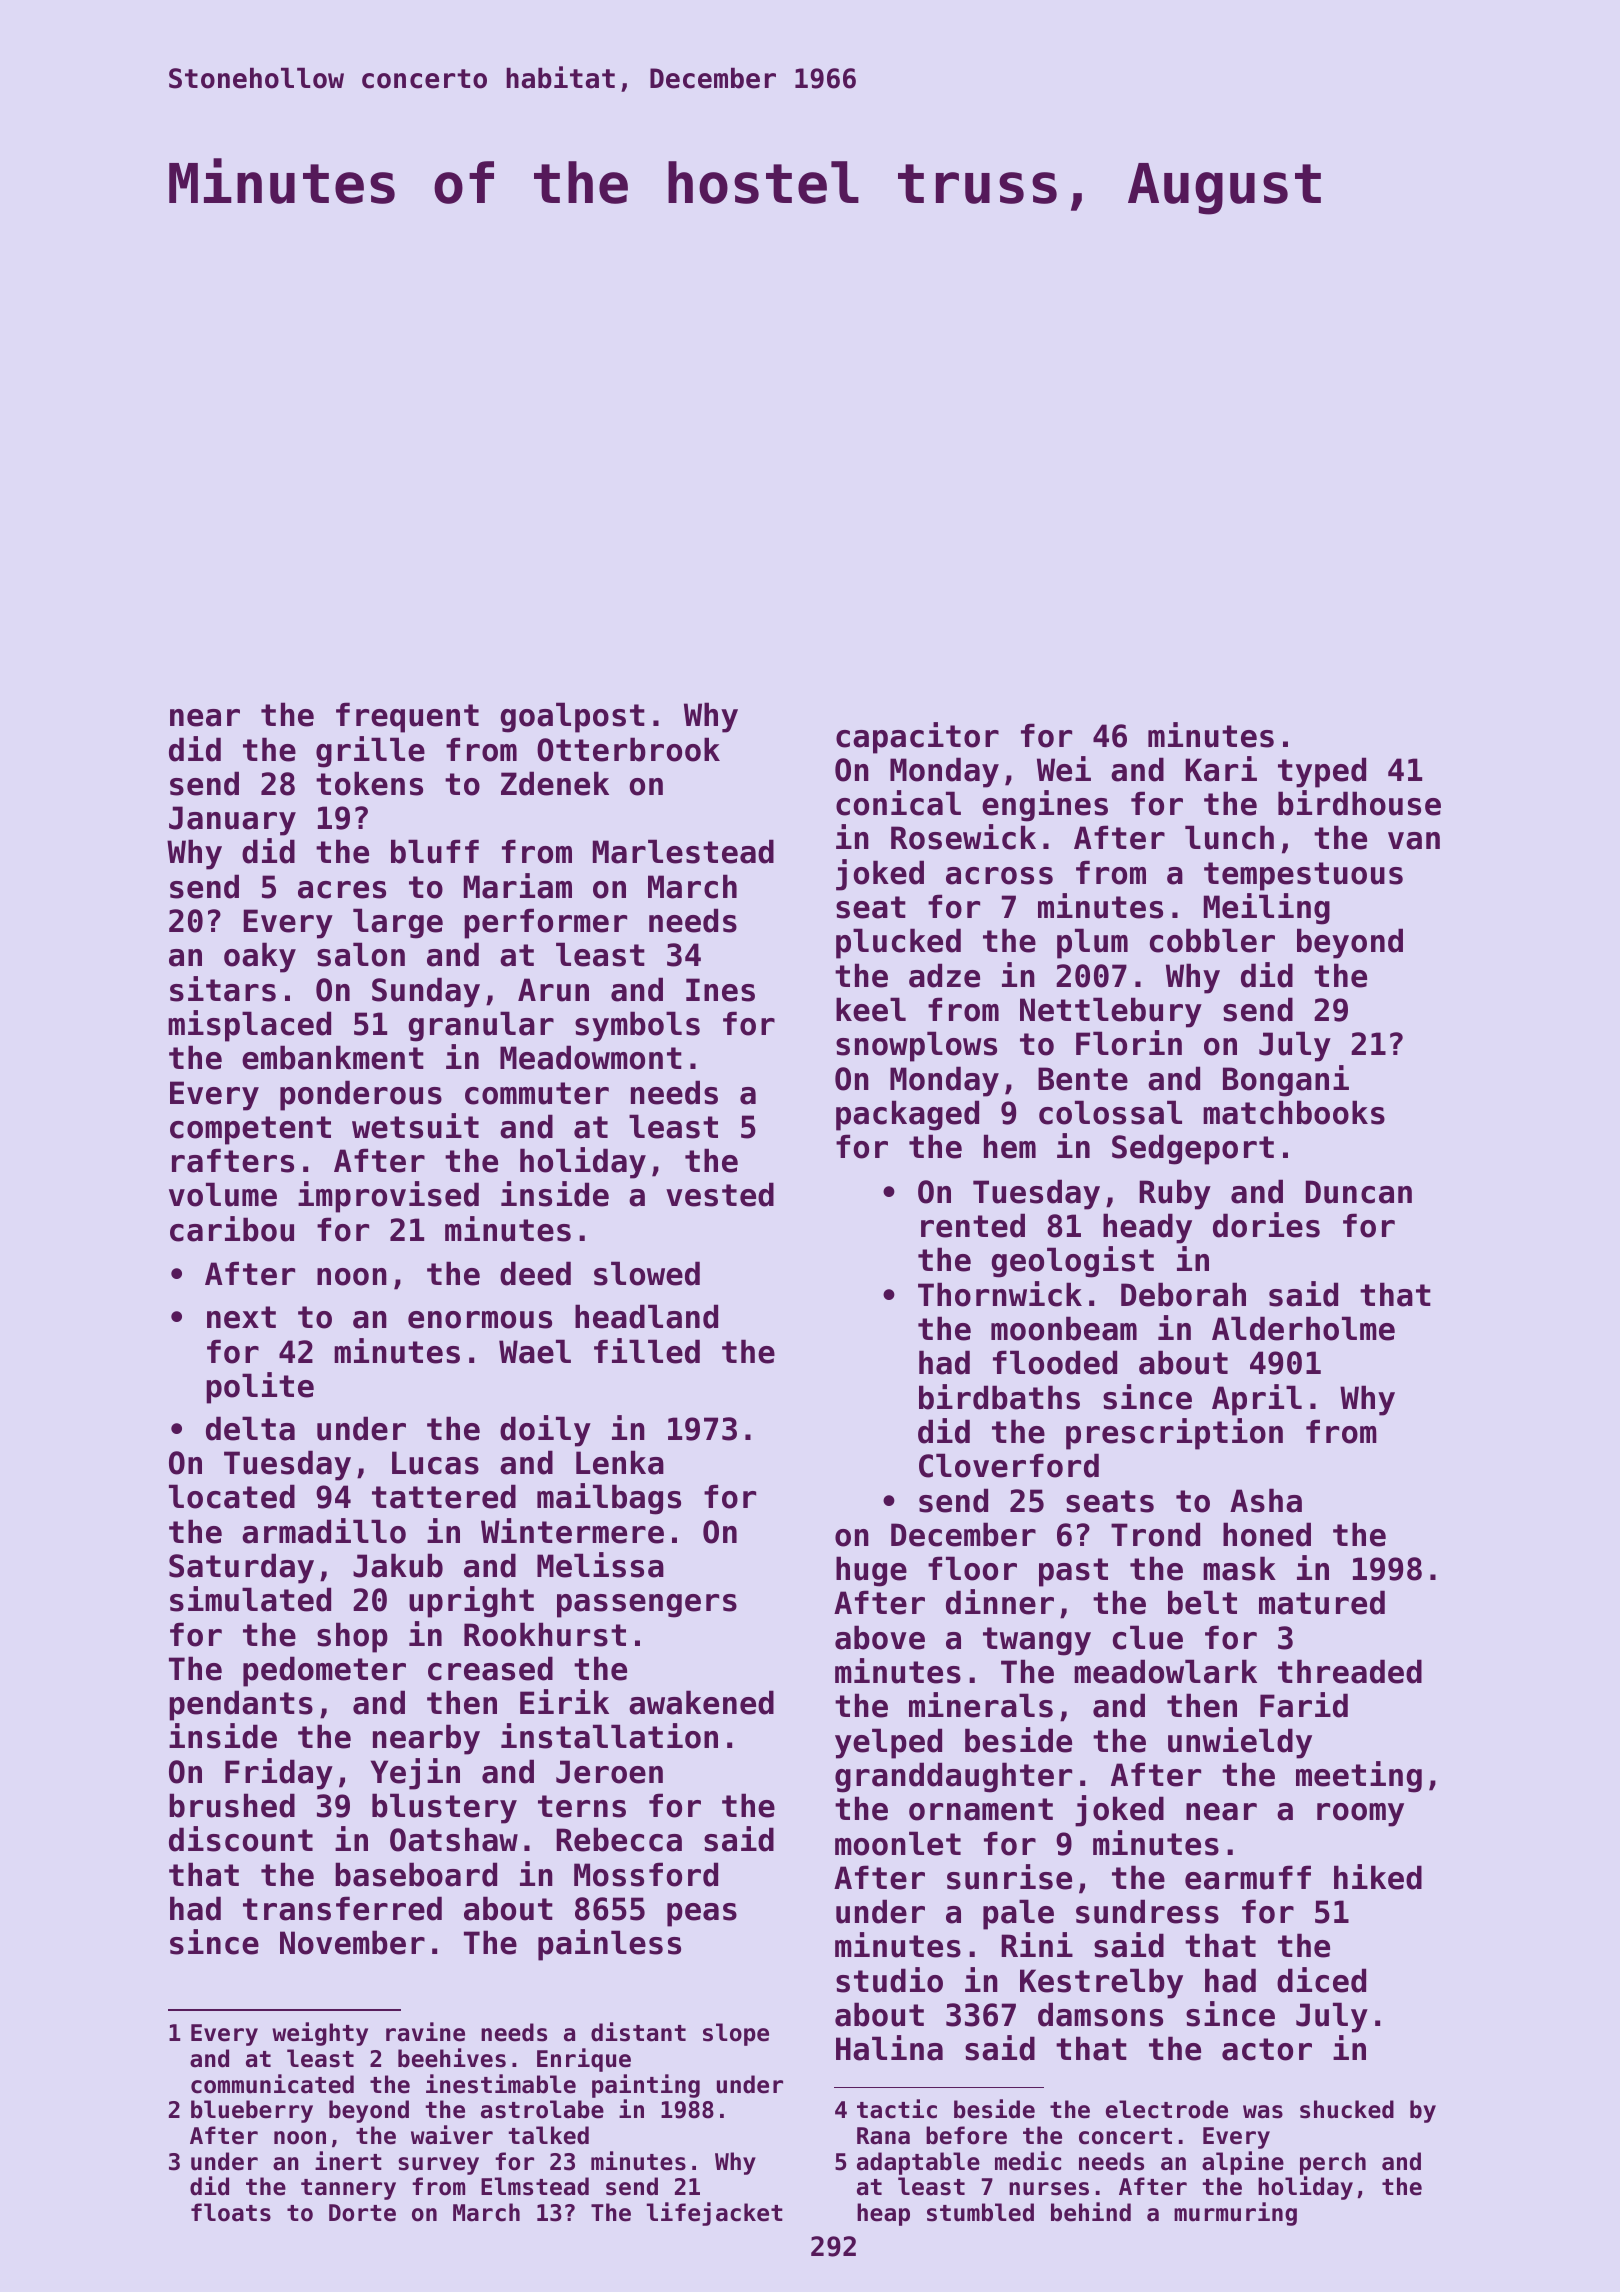  I want to click on Melissa, so click(600, 1565).
